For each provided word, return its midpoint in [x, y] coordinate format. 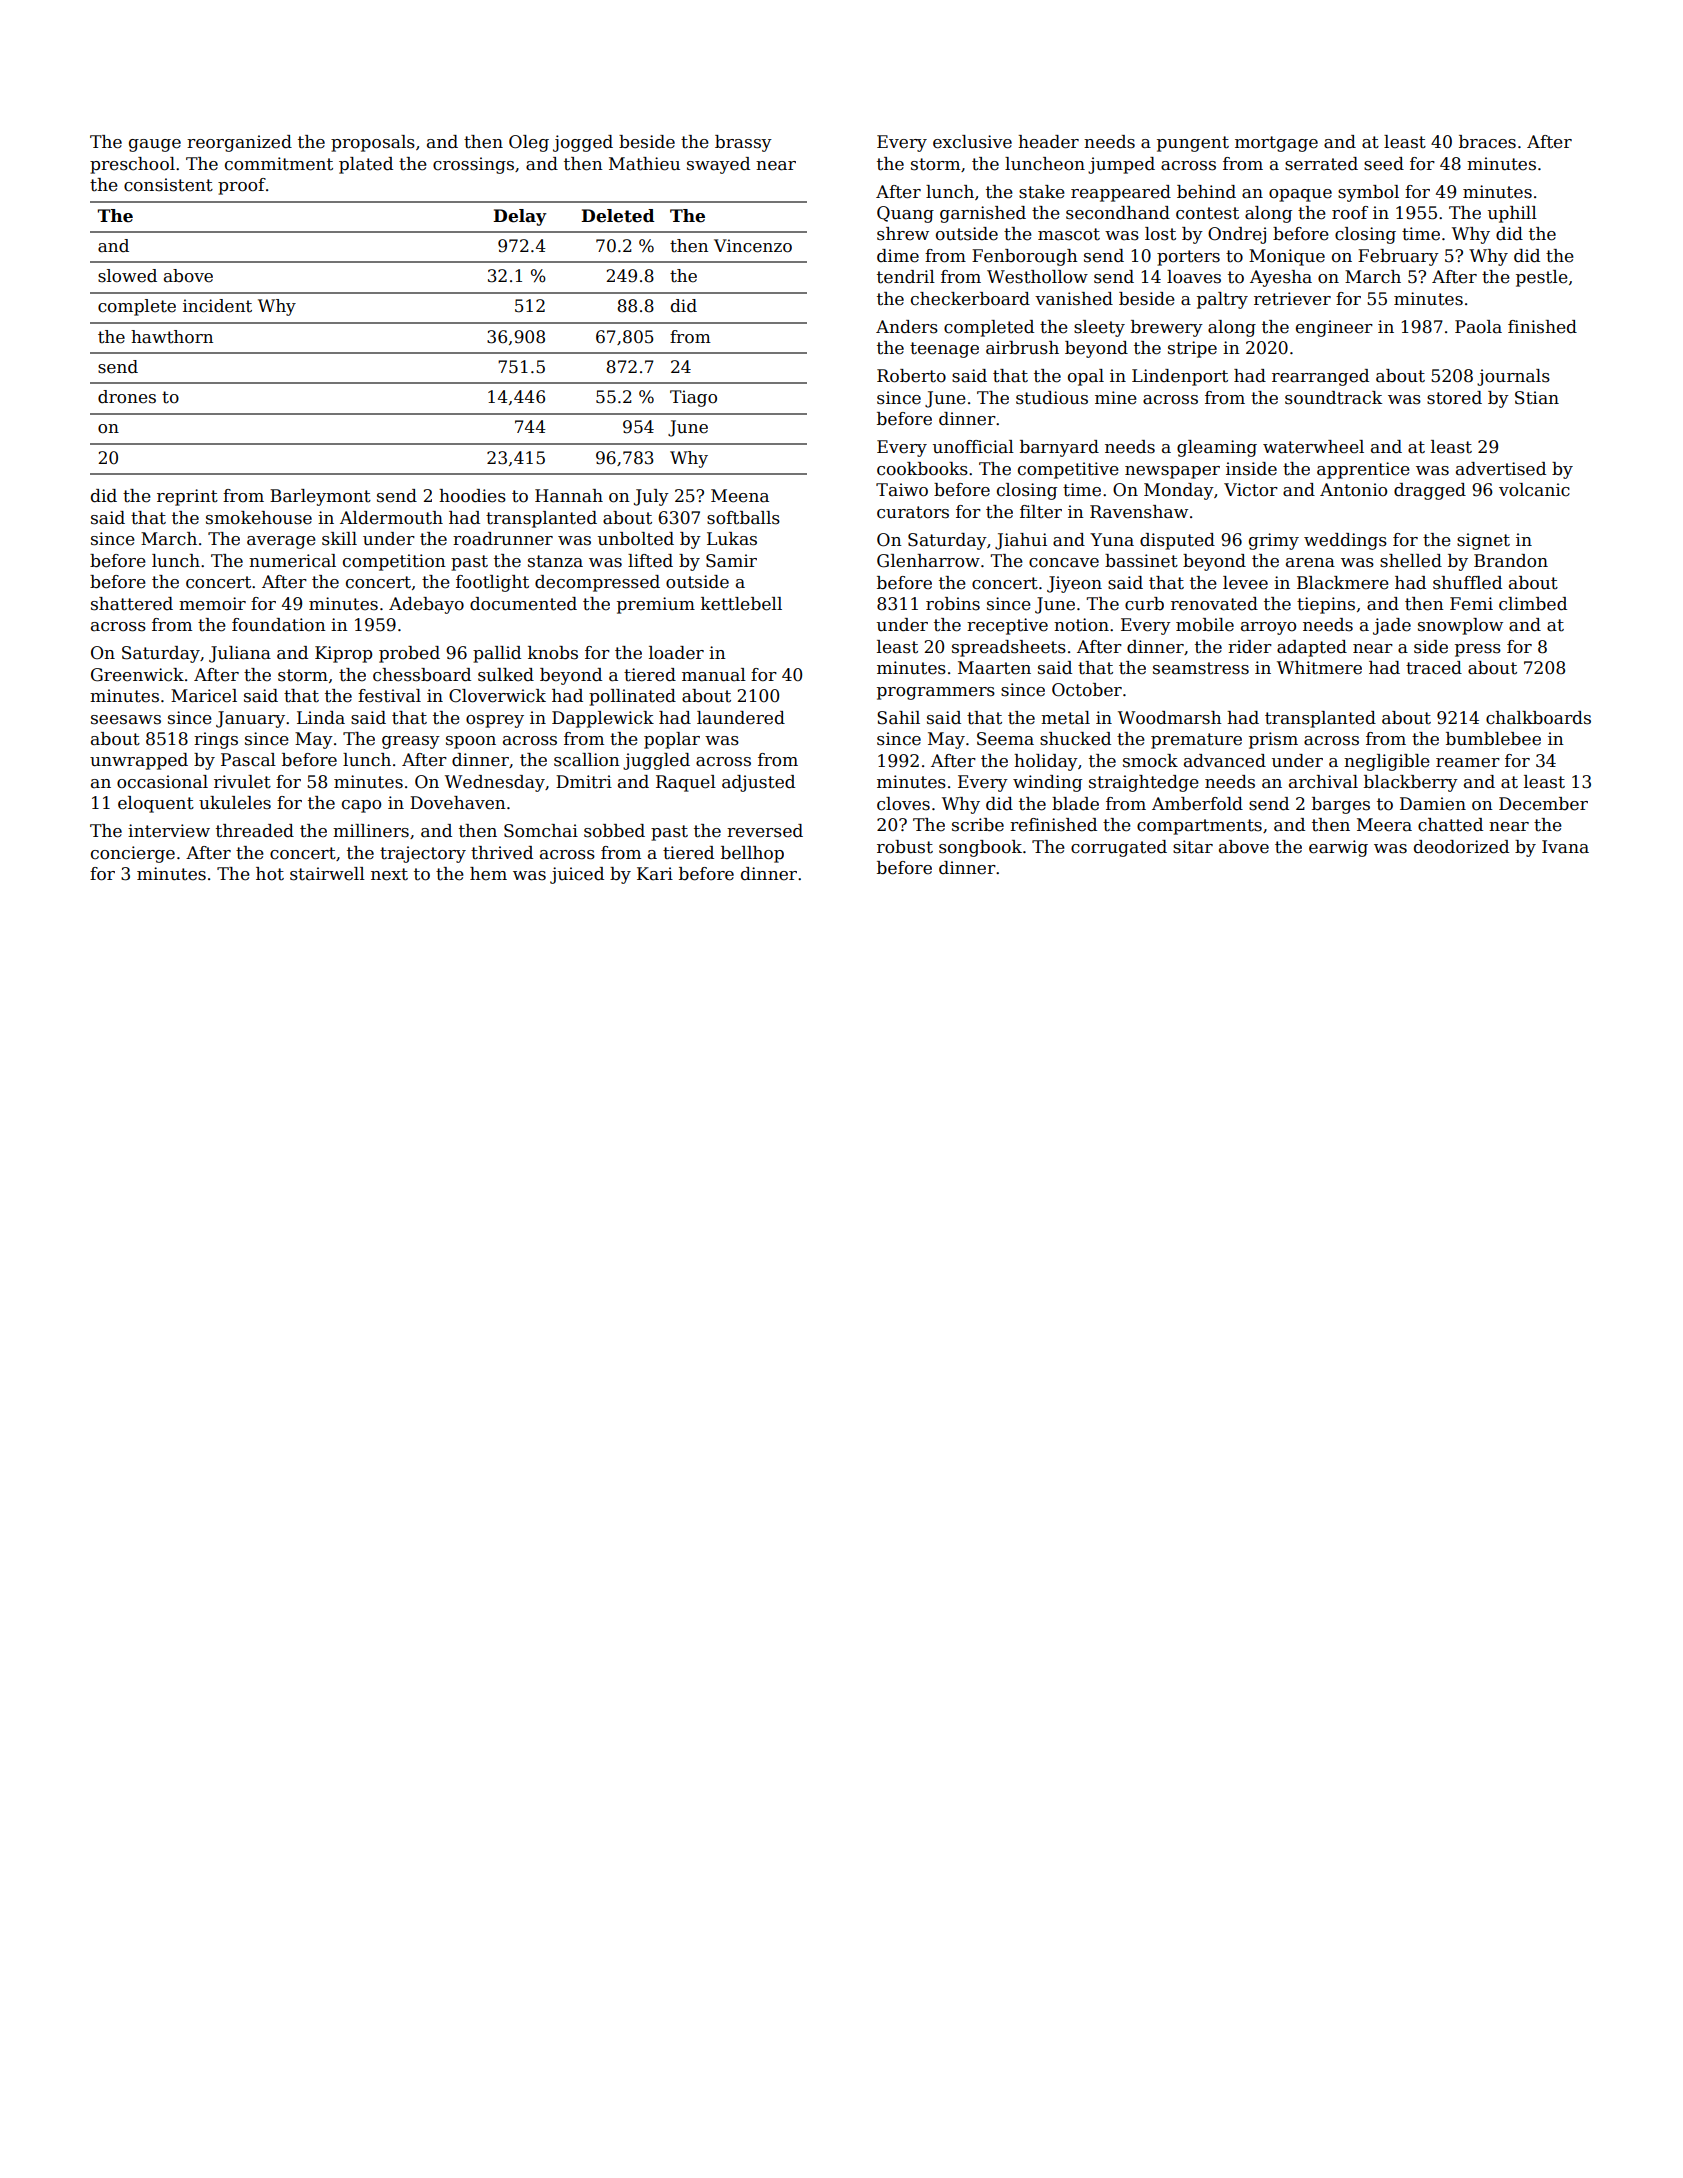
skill [339, 539]
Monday [1179, 491]
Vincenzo [753, 246]
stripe [1192, 349]
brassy [743, 143]
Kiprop [343, 654]
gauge [155, 145]
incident [217, 306]
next [389, 874]
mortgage [1276, 144]
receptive [1007, 626]
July [651, 497]
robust [905, 847]
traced [1434, 668]
